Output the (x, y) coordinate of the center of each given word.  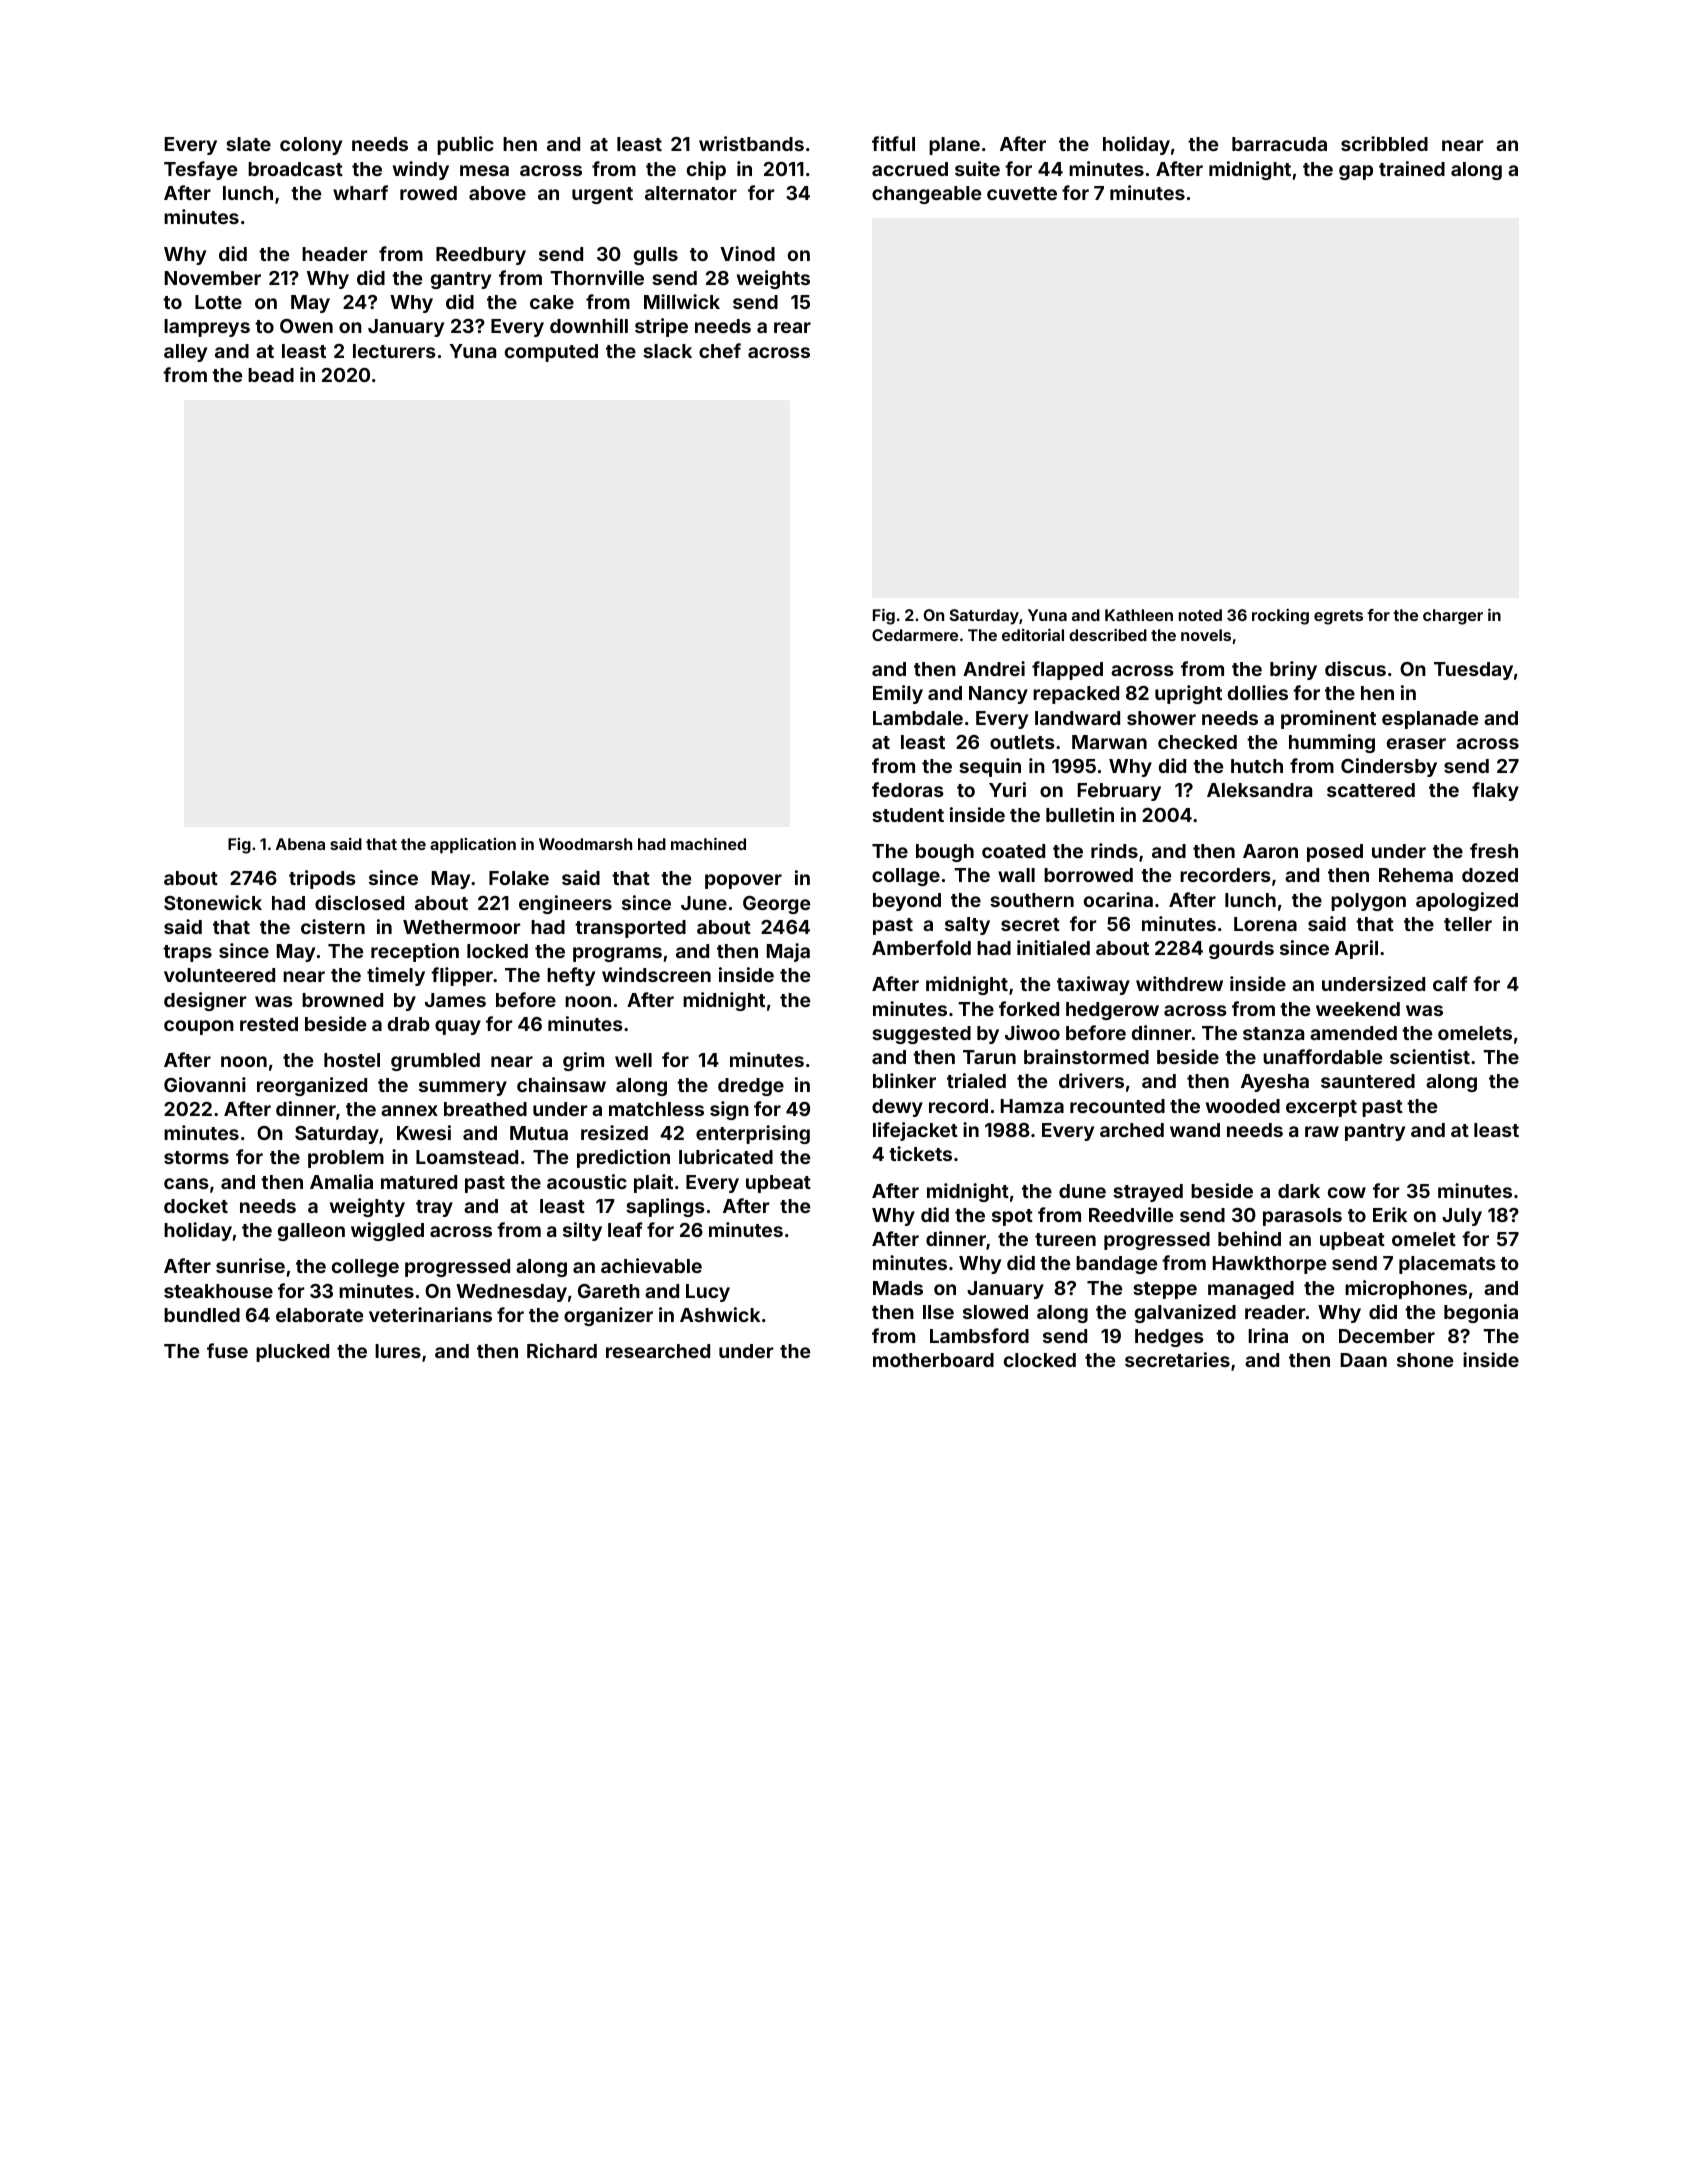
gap (1356, 172)
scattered (1371, 790)
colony (311, 146)
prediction (623, 1158)
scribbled (1384, 143)
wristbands (751, 143)
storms (196, 1157)
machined (708, 844)
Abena (300, 844)
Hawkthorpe (1269, 1265)
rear (792, 327)
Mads (898, 1288)
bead (271, 375)
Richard (562, 1350)
